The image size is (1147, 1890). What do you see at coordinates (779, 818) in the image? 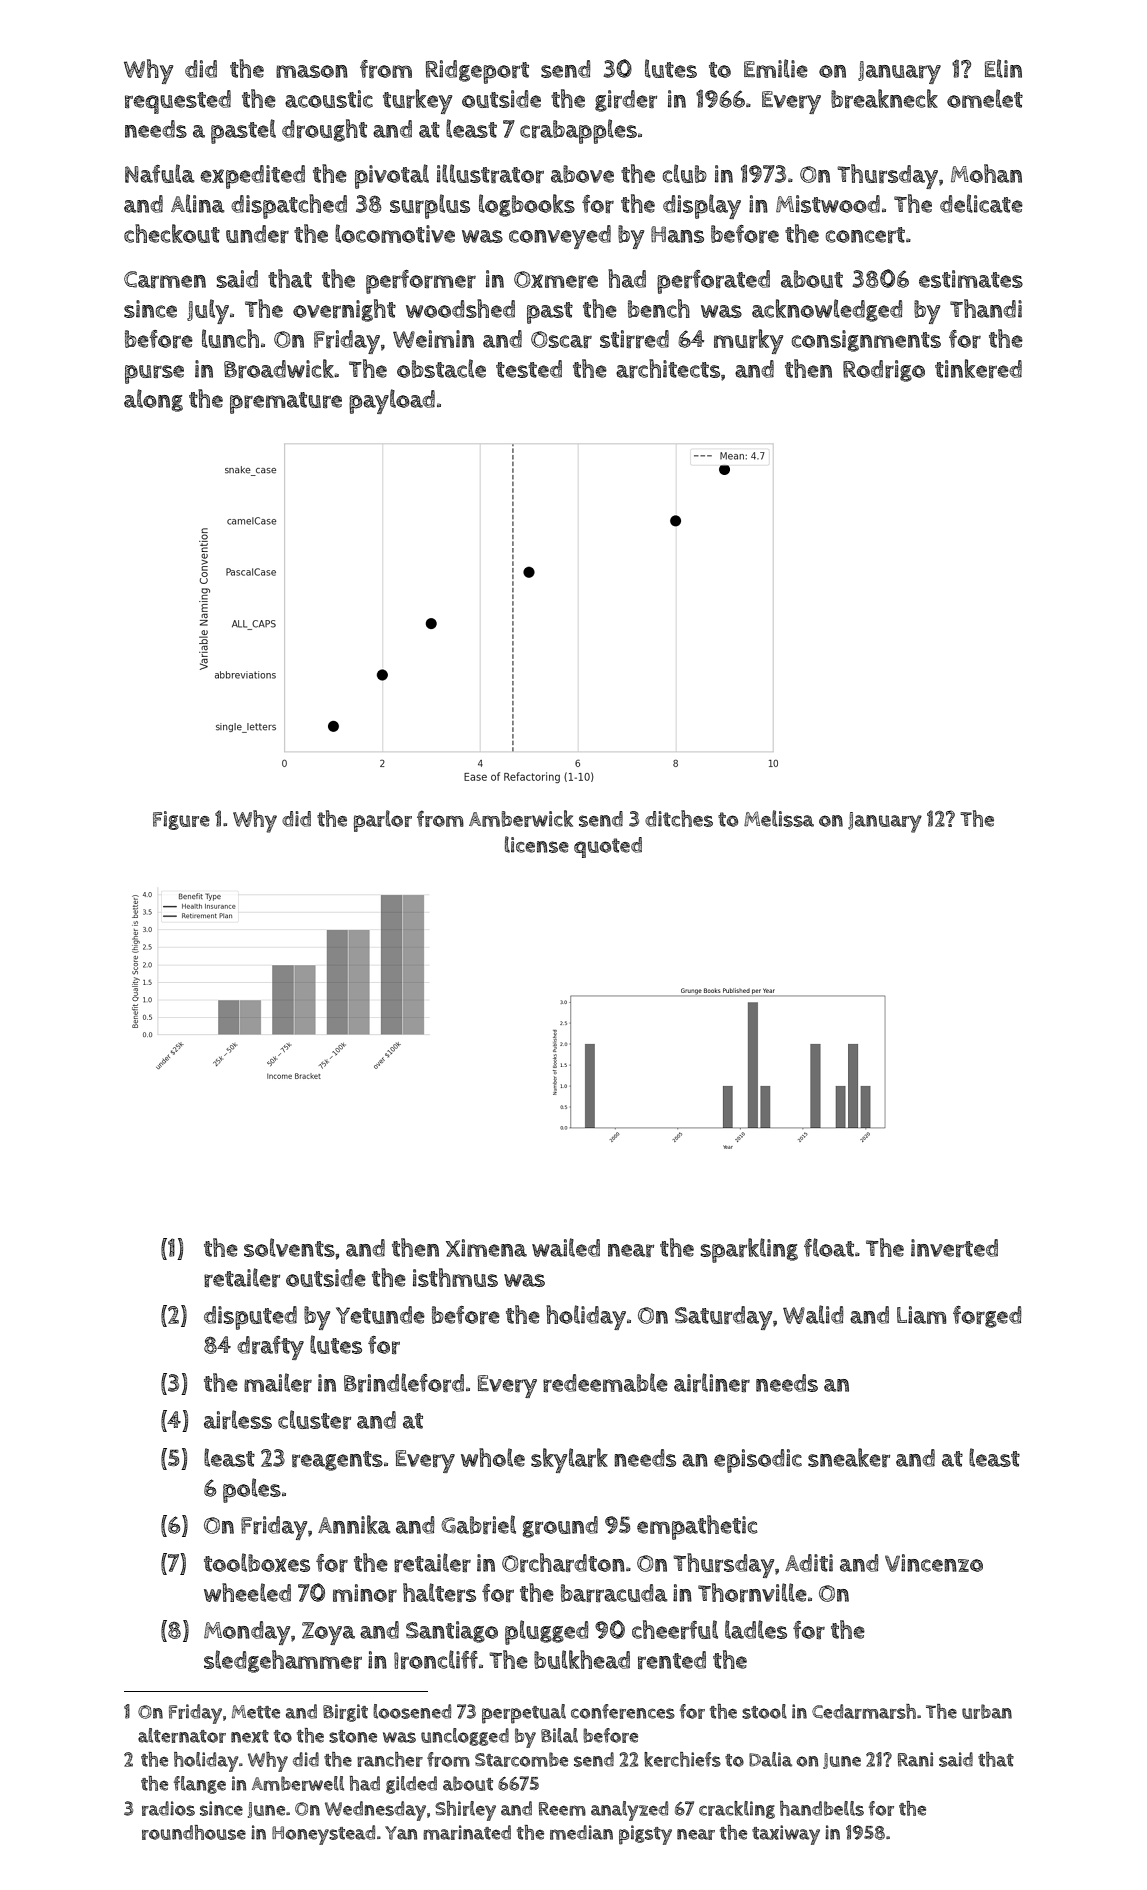
I see `Melissa` at bounding box center [779, 818].
